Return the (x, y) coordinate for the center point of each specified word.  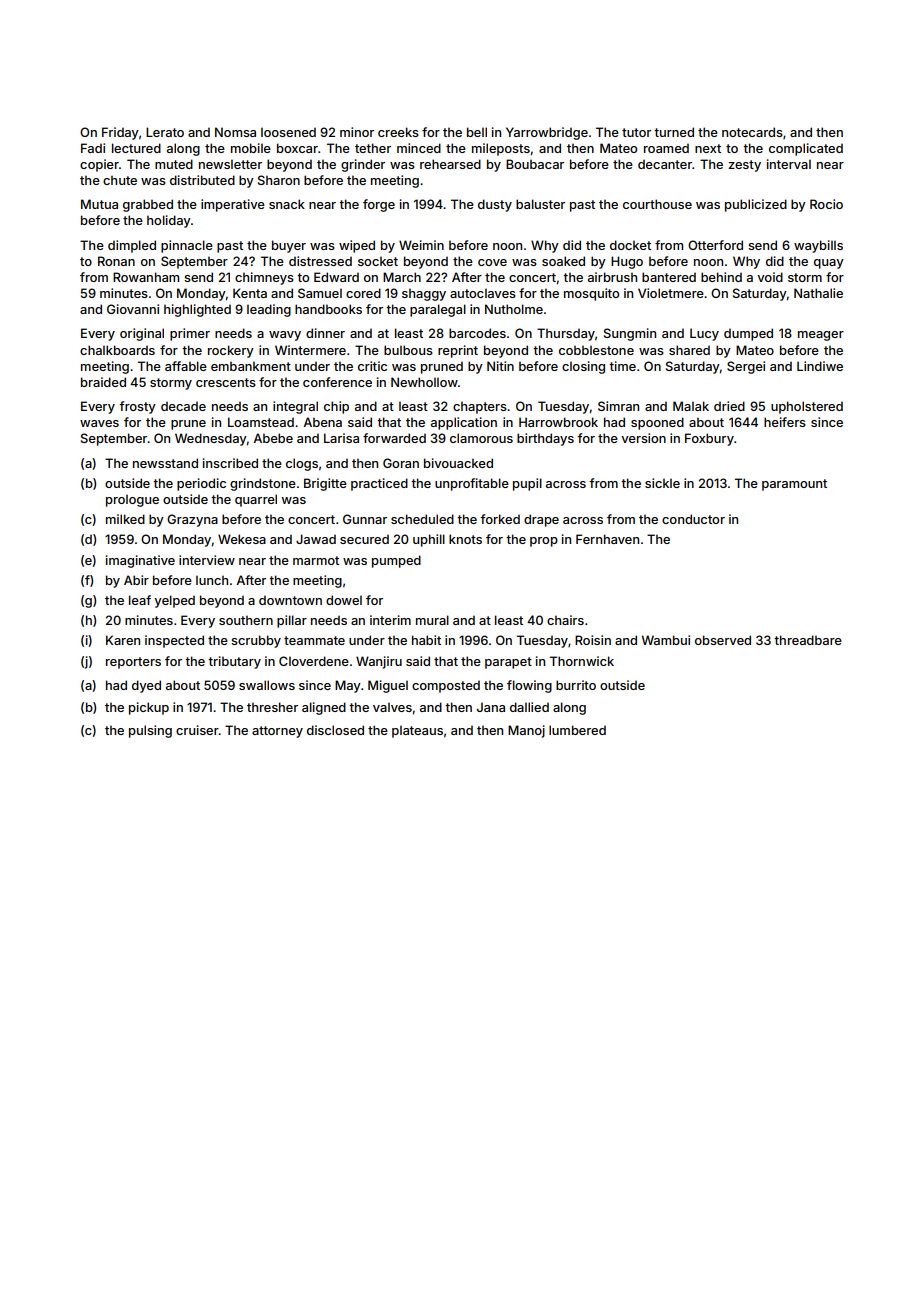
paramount (794, 485)
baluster (540, 204)
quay (829, 264)
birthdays (545, 439)
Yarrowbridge (547, 133)
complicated (806, 149)
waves (99, 423)
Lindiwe (820, 366)
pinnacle (187, 246)
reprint (458, 351)
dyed (146, 686)
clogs (302, 464)
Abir (136, 580)
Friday (120, 133)
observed (723, 640)
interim (390, 620)
